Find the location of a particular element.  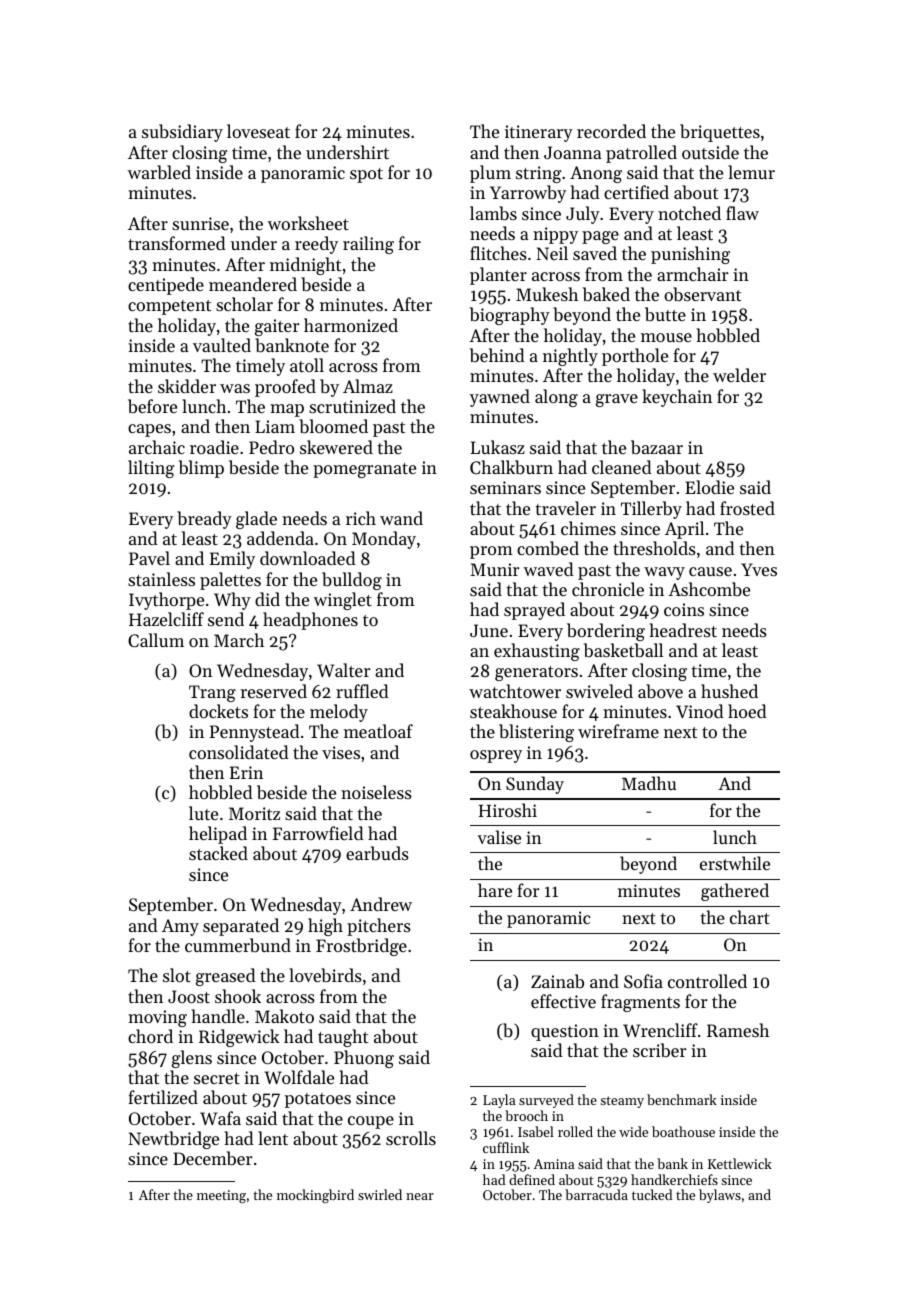

fertilized is located at coordinates (163, 1097).
